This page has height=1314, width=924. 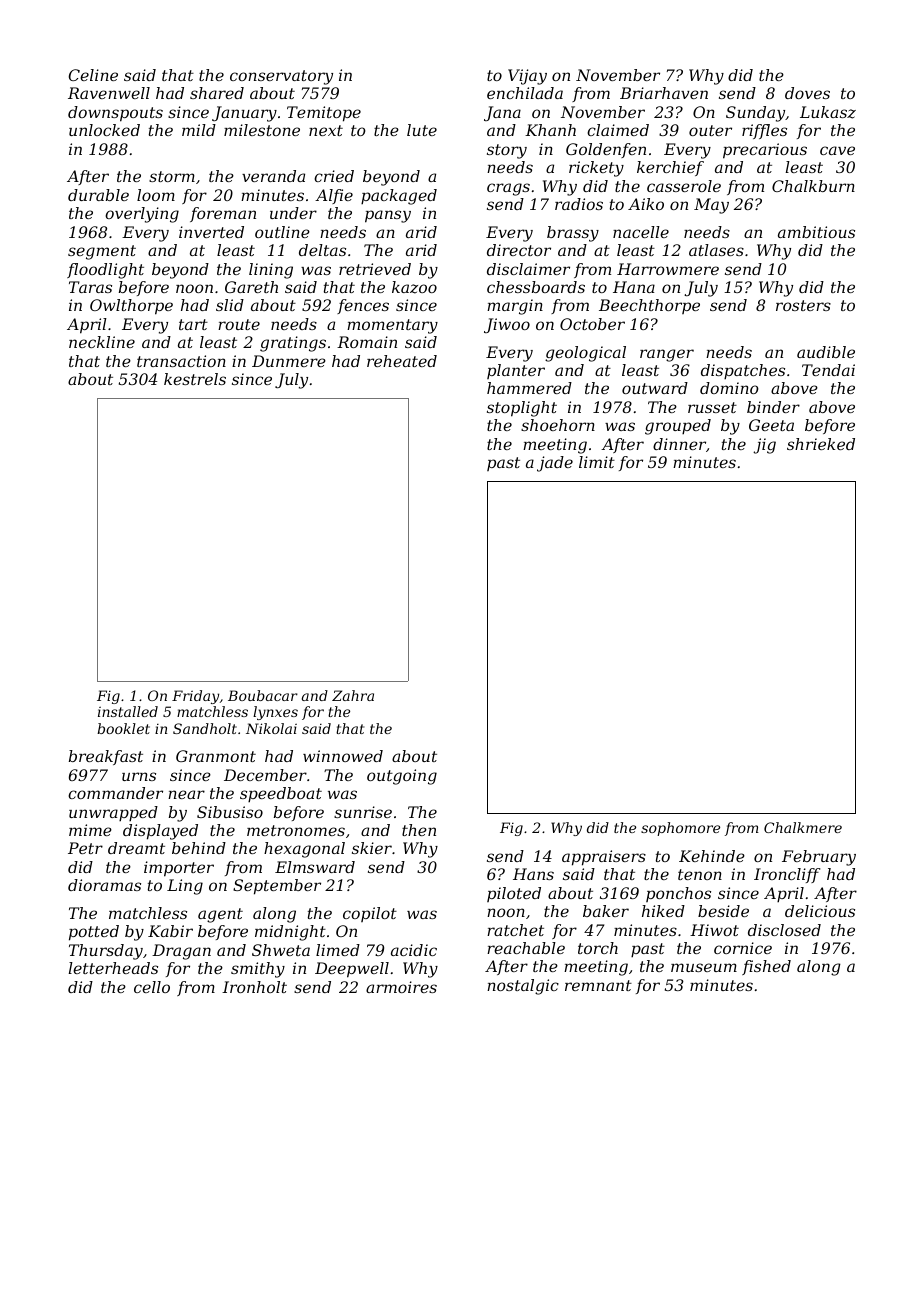 What do you see at coordinates (527, 77) in the page?
I see `Vijay` at bounding box center [527, 77].
